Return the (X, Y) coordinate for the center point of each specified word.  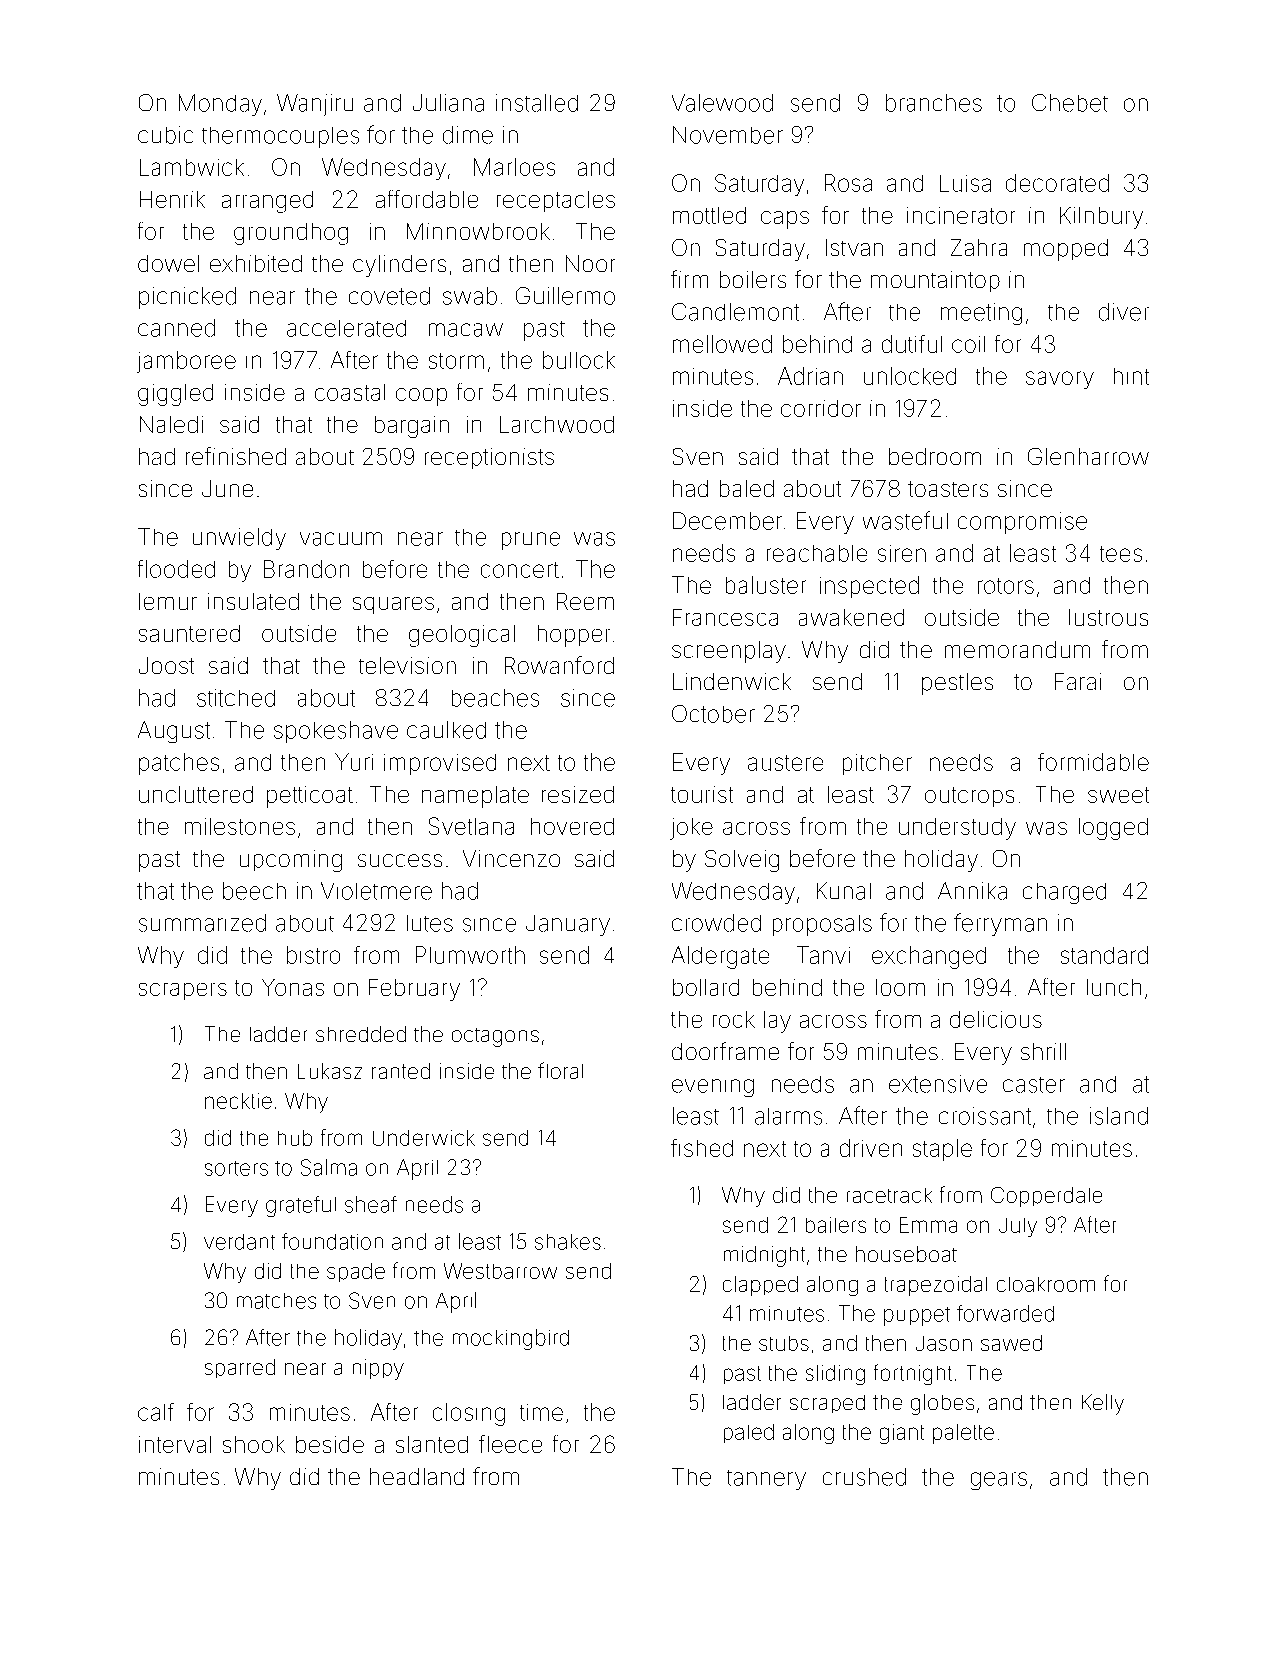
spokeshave (336, 732)
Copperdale (1046, 1197)
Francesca (725, 617)
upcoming (291, 861)
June (227, 488)
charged (1064, 893)
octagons (495, 1037)
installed (537, 103)
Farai (1078, 681)
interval (175, 1444)
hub (295, 1138)
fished (702, 1148)
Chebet (1070, 103)
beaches (495, 698)
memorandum (1017, 649)
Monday (220, 105)
